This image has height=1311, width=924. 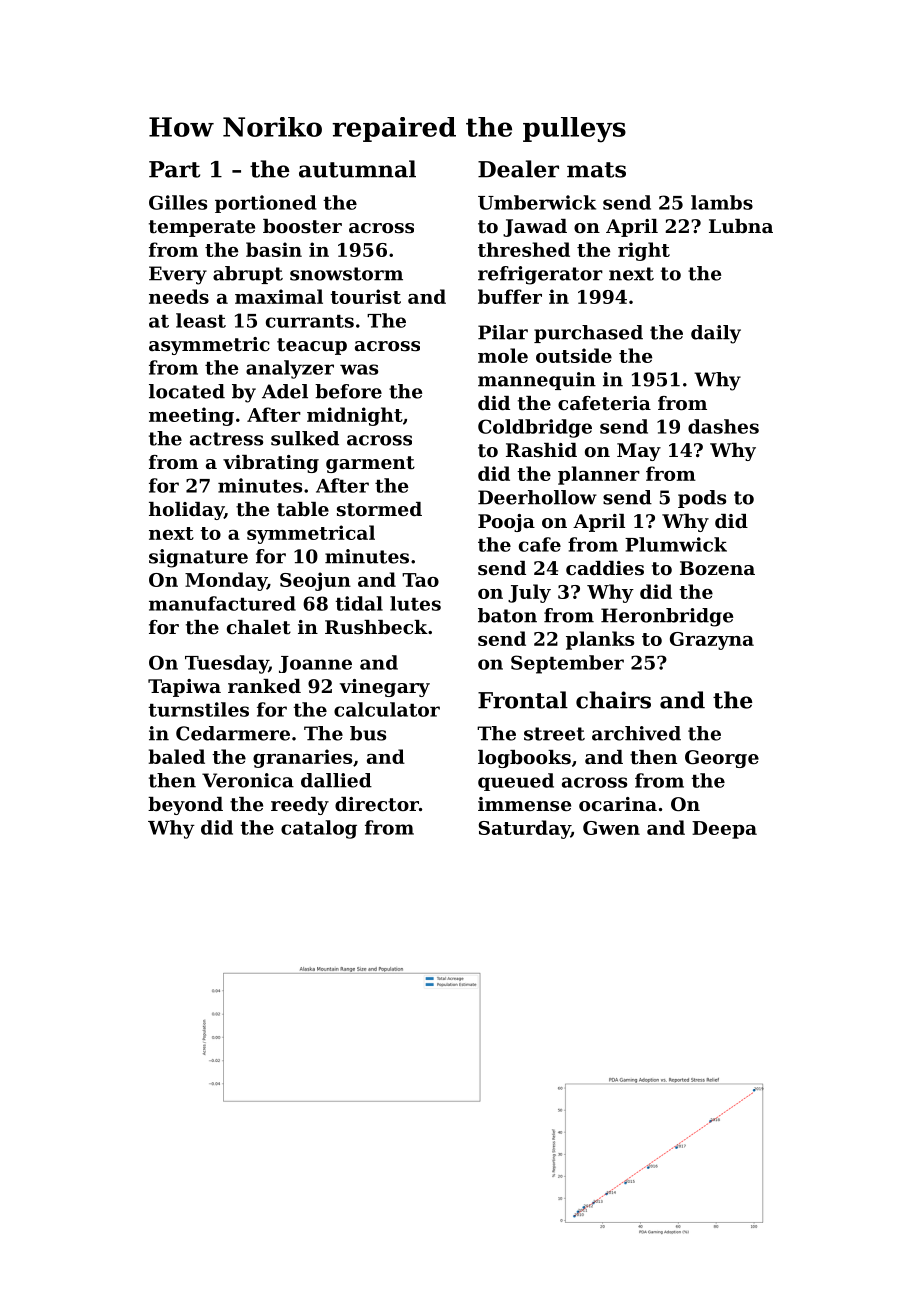 I want to click on autumnal, so click(x=357, y=169).
